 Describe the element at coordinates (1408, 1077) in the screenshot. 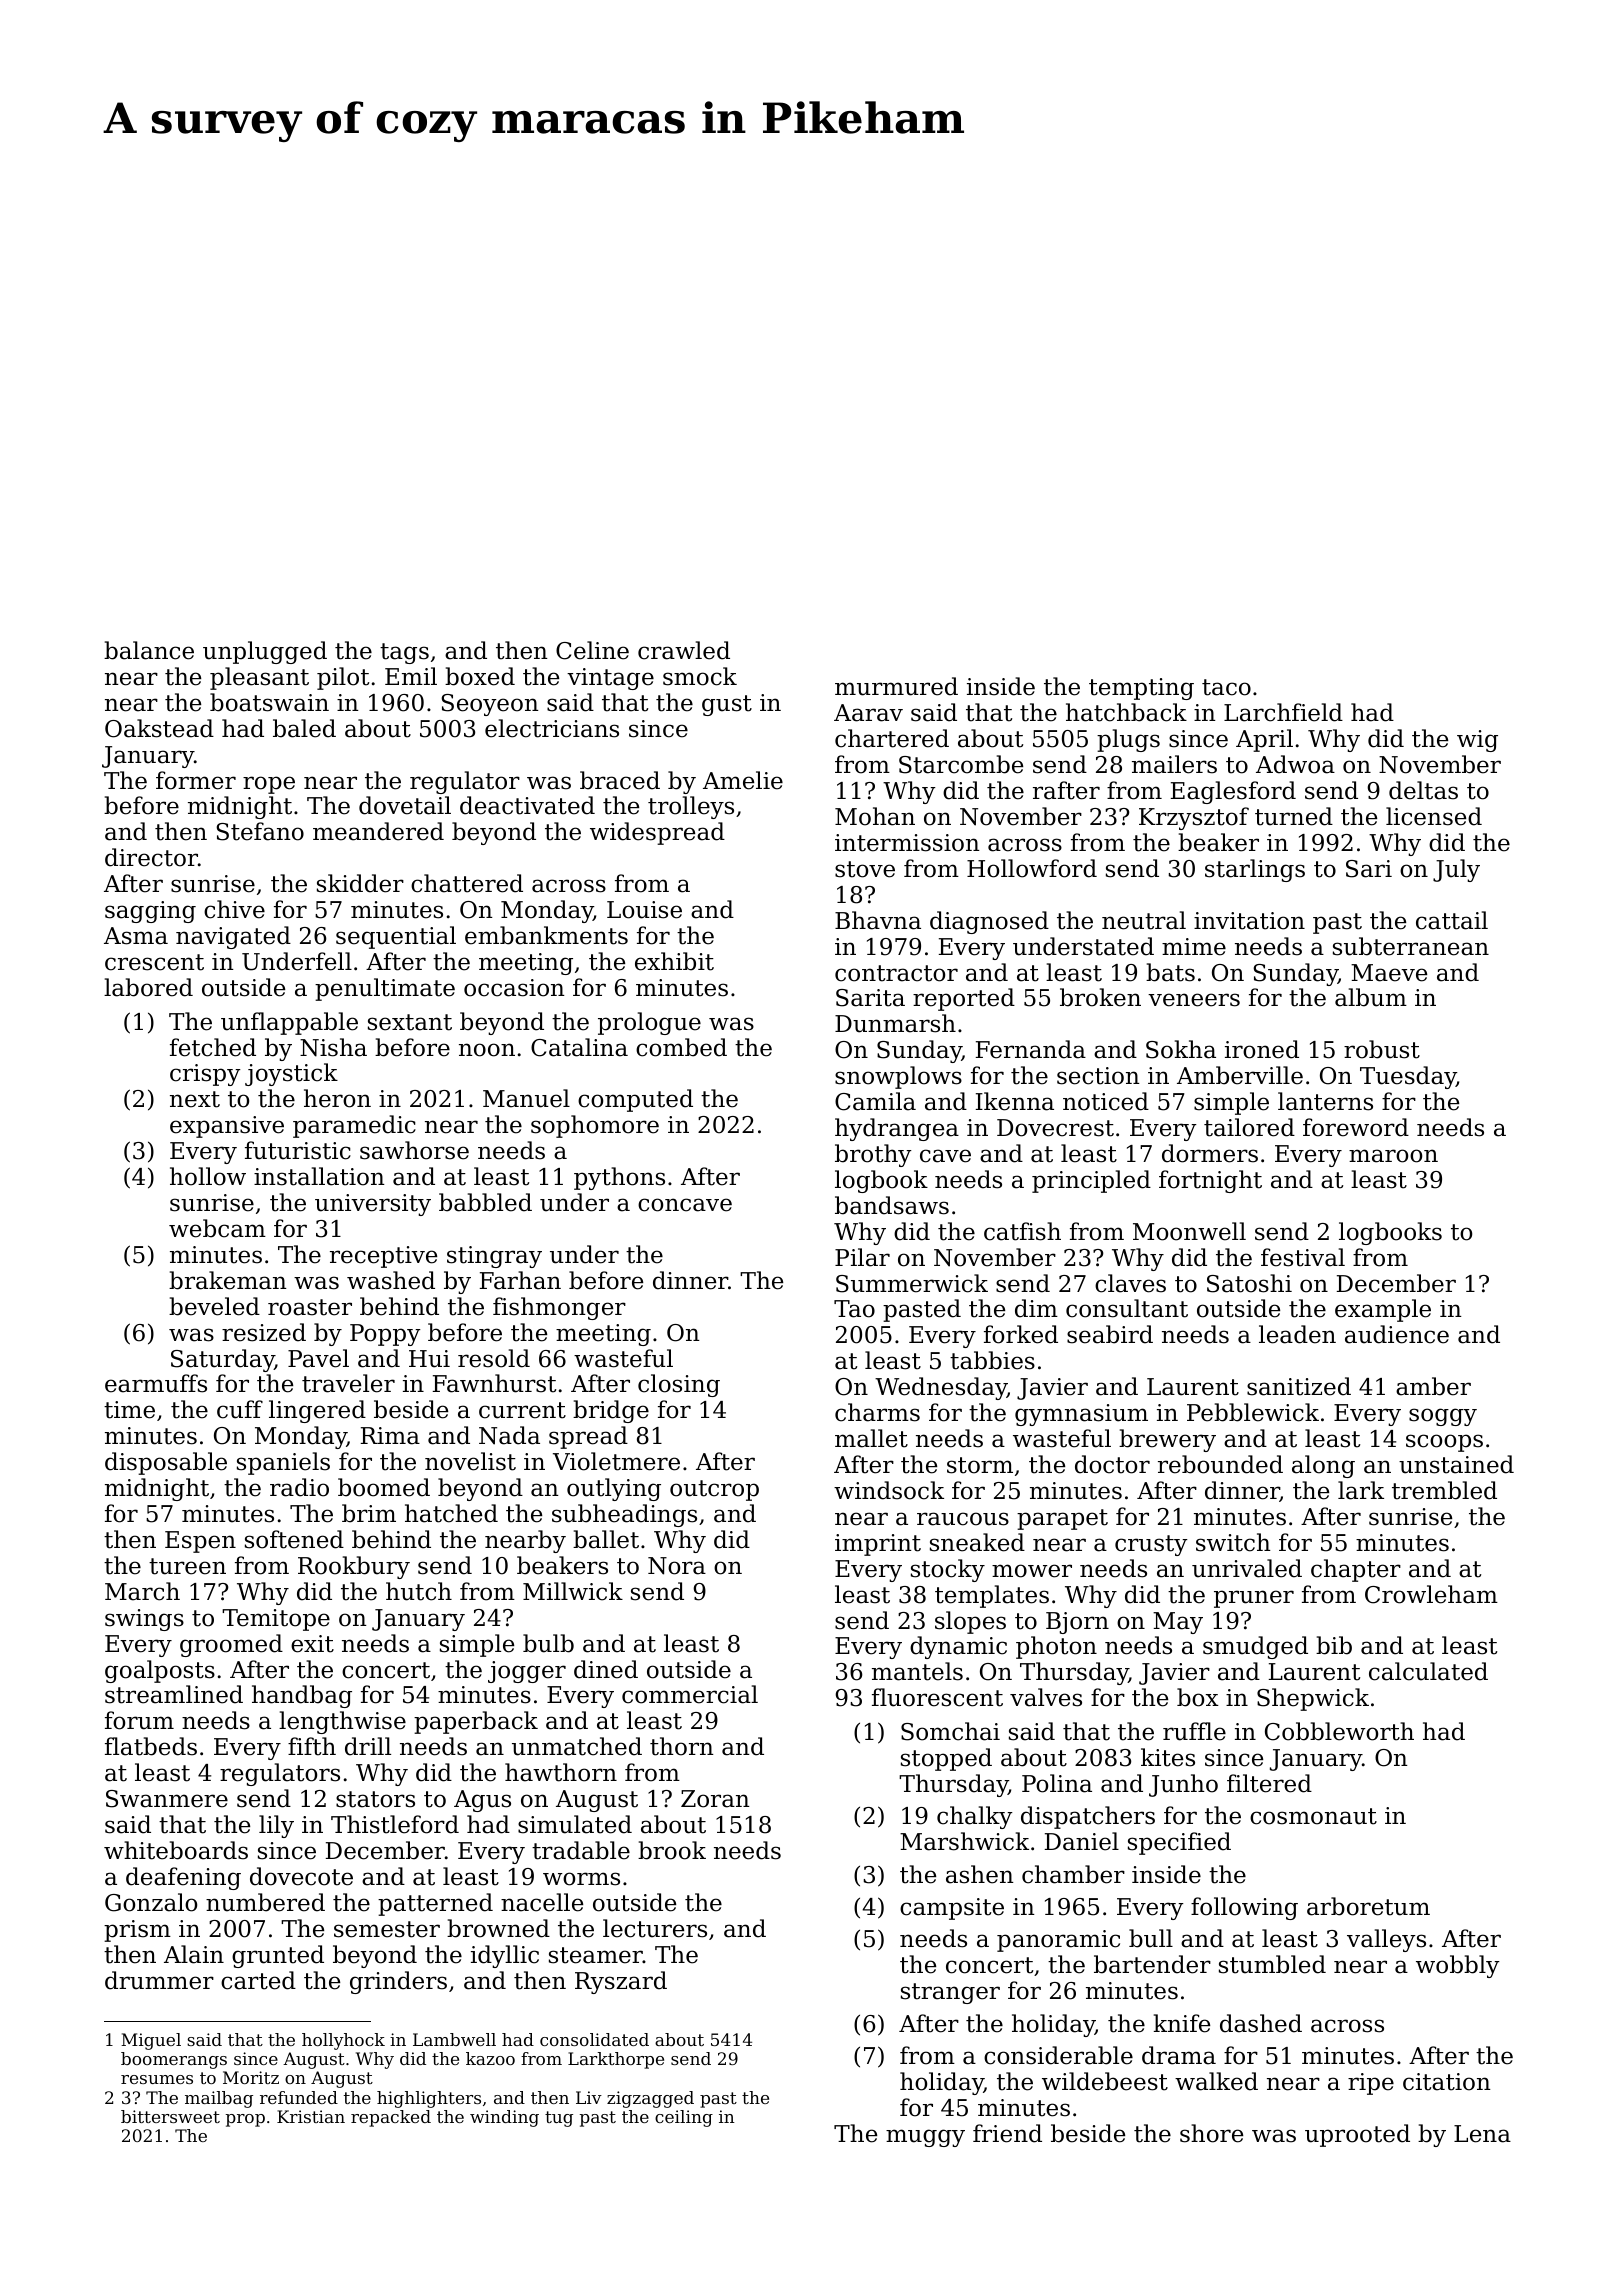

I see `Tuesday` at that location.
